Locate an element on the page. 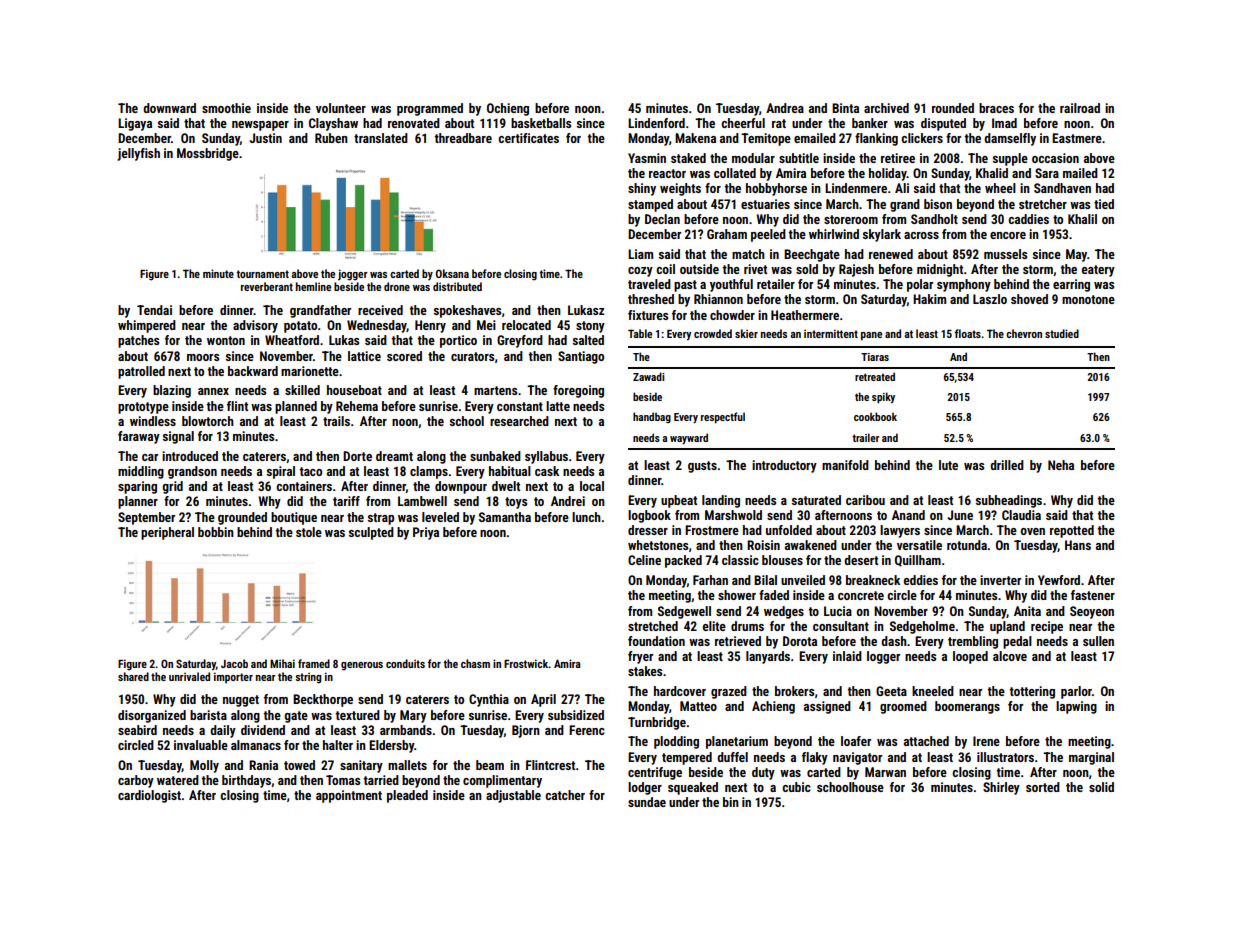 This page has width=1233, height=952. gusts is located at coordinates (702, 467).
